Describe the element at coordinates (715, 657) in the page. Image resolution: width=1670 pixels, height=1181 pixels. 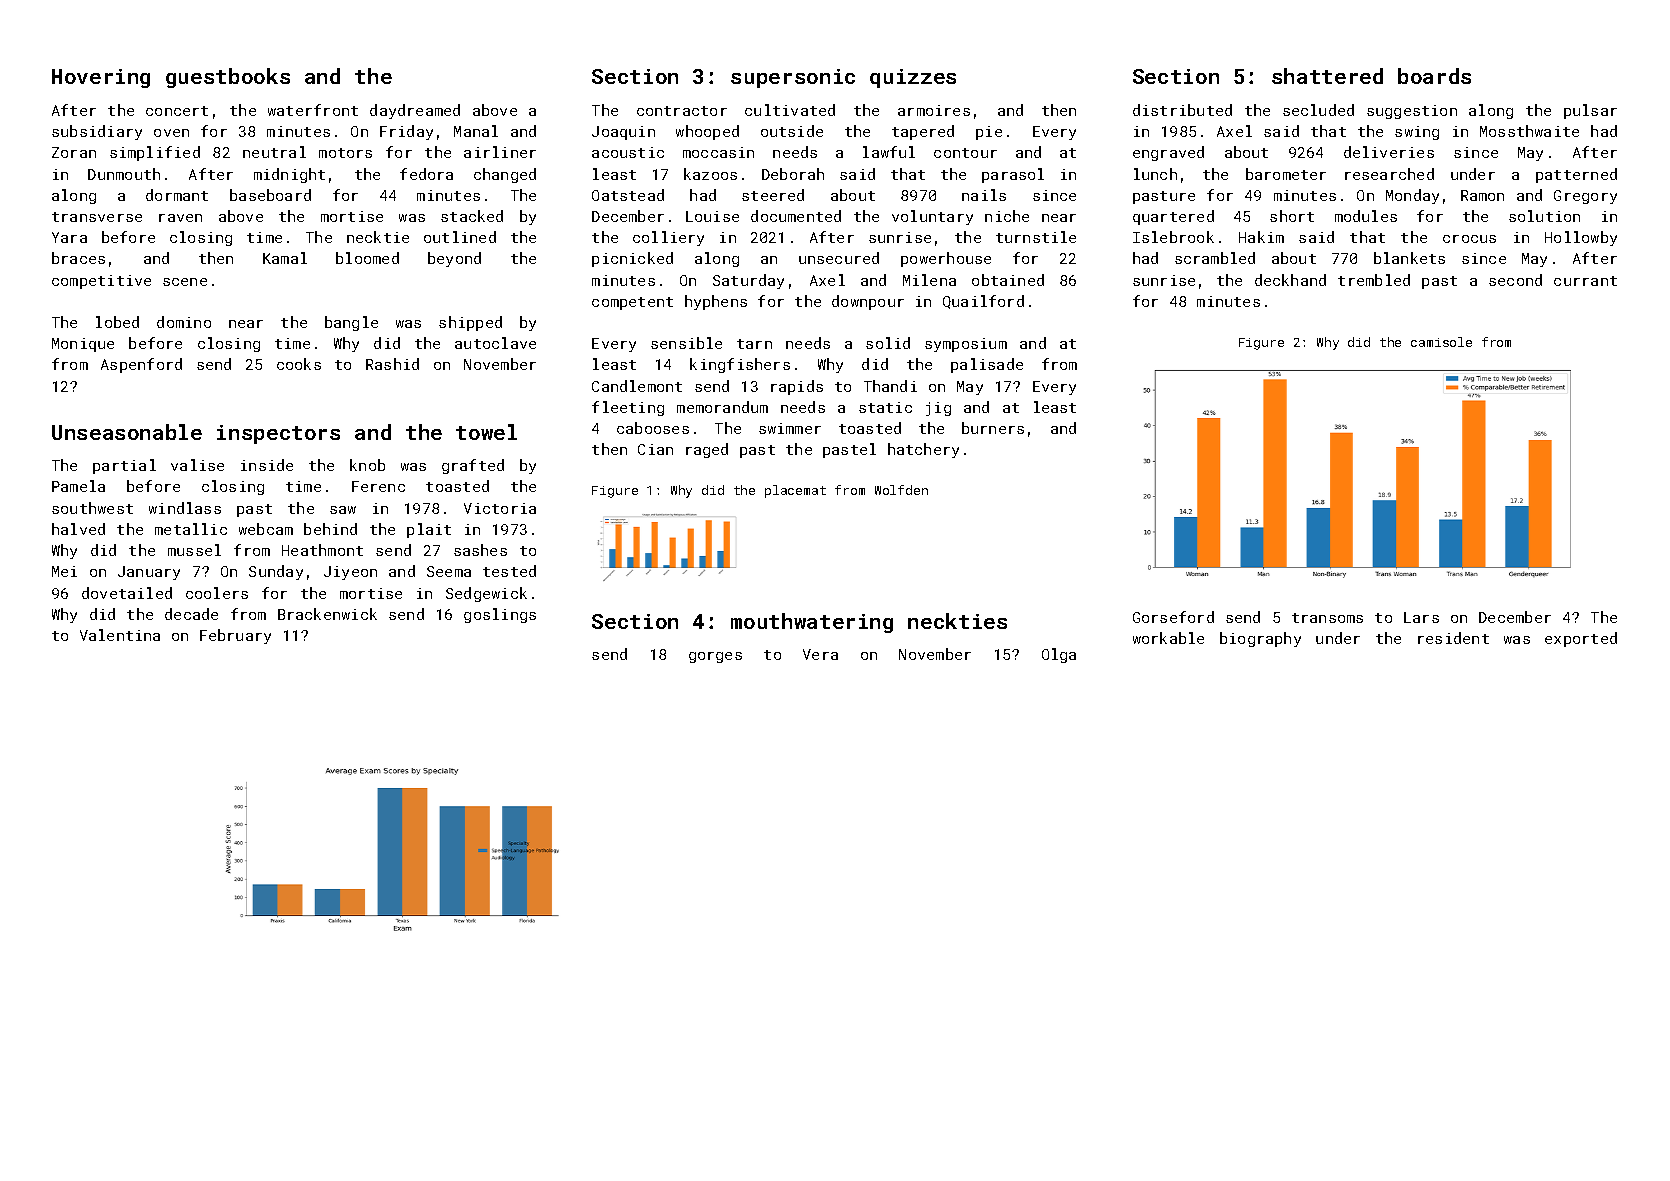
I see `gorges` at that location.
